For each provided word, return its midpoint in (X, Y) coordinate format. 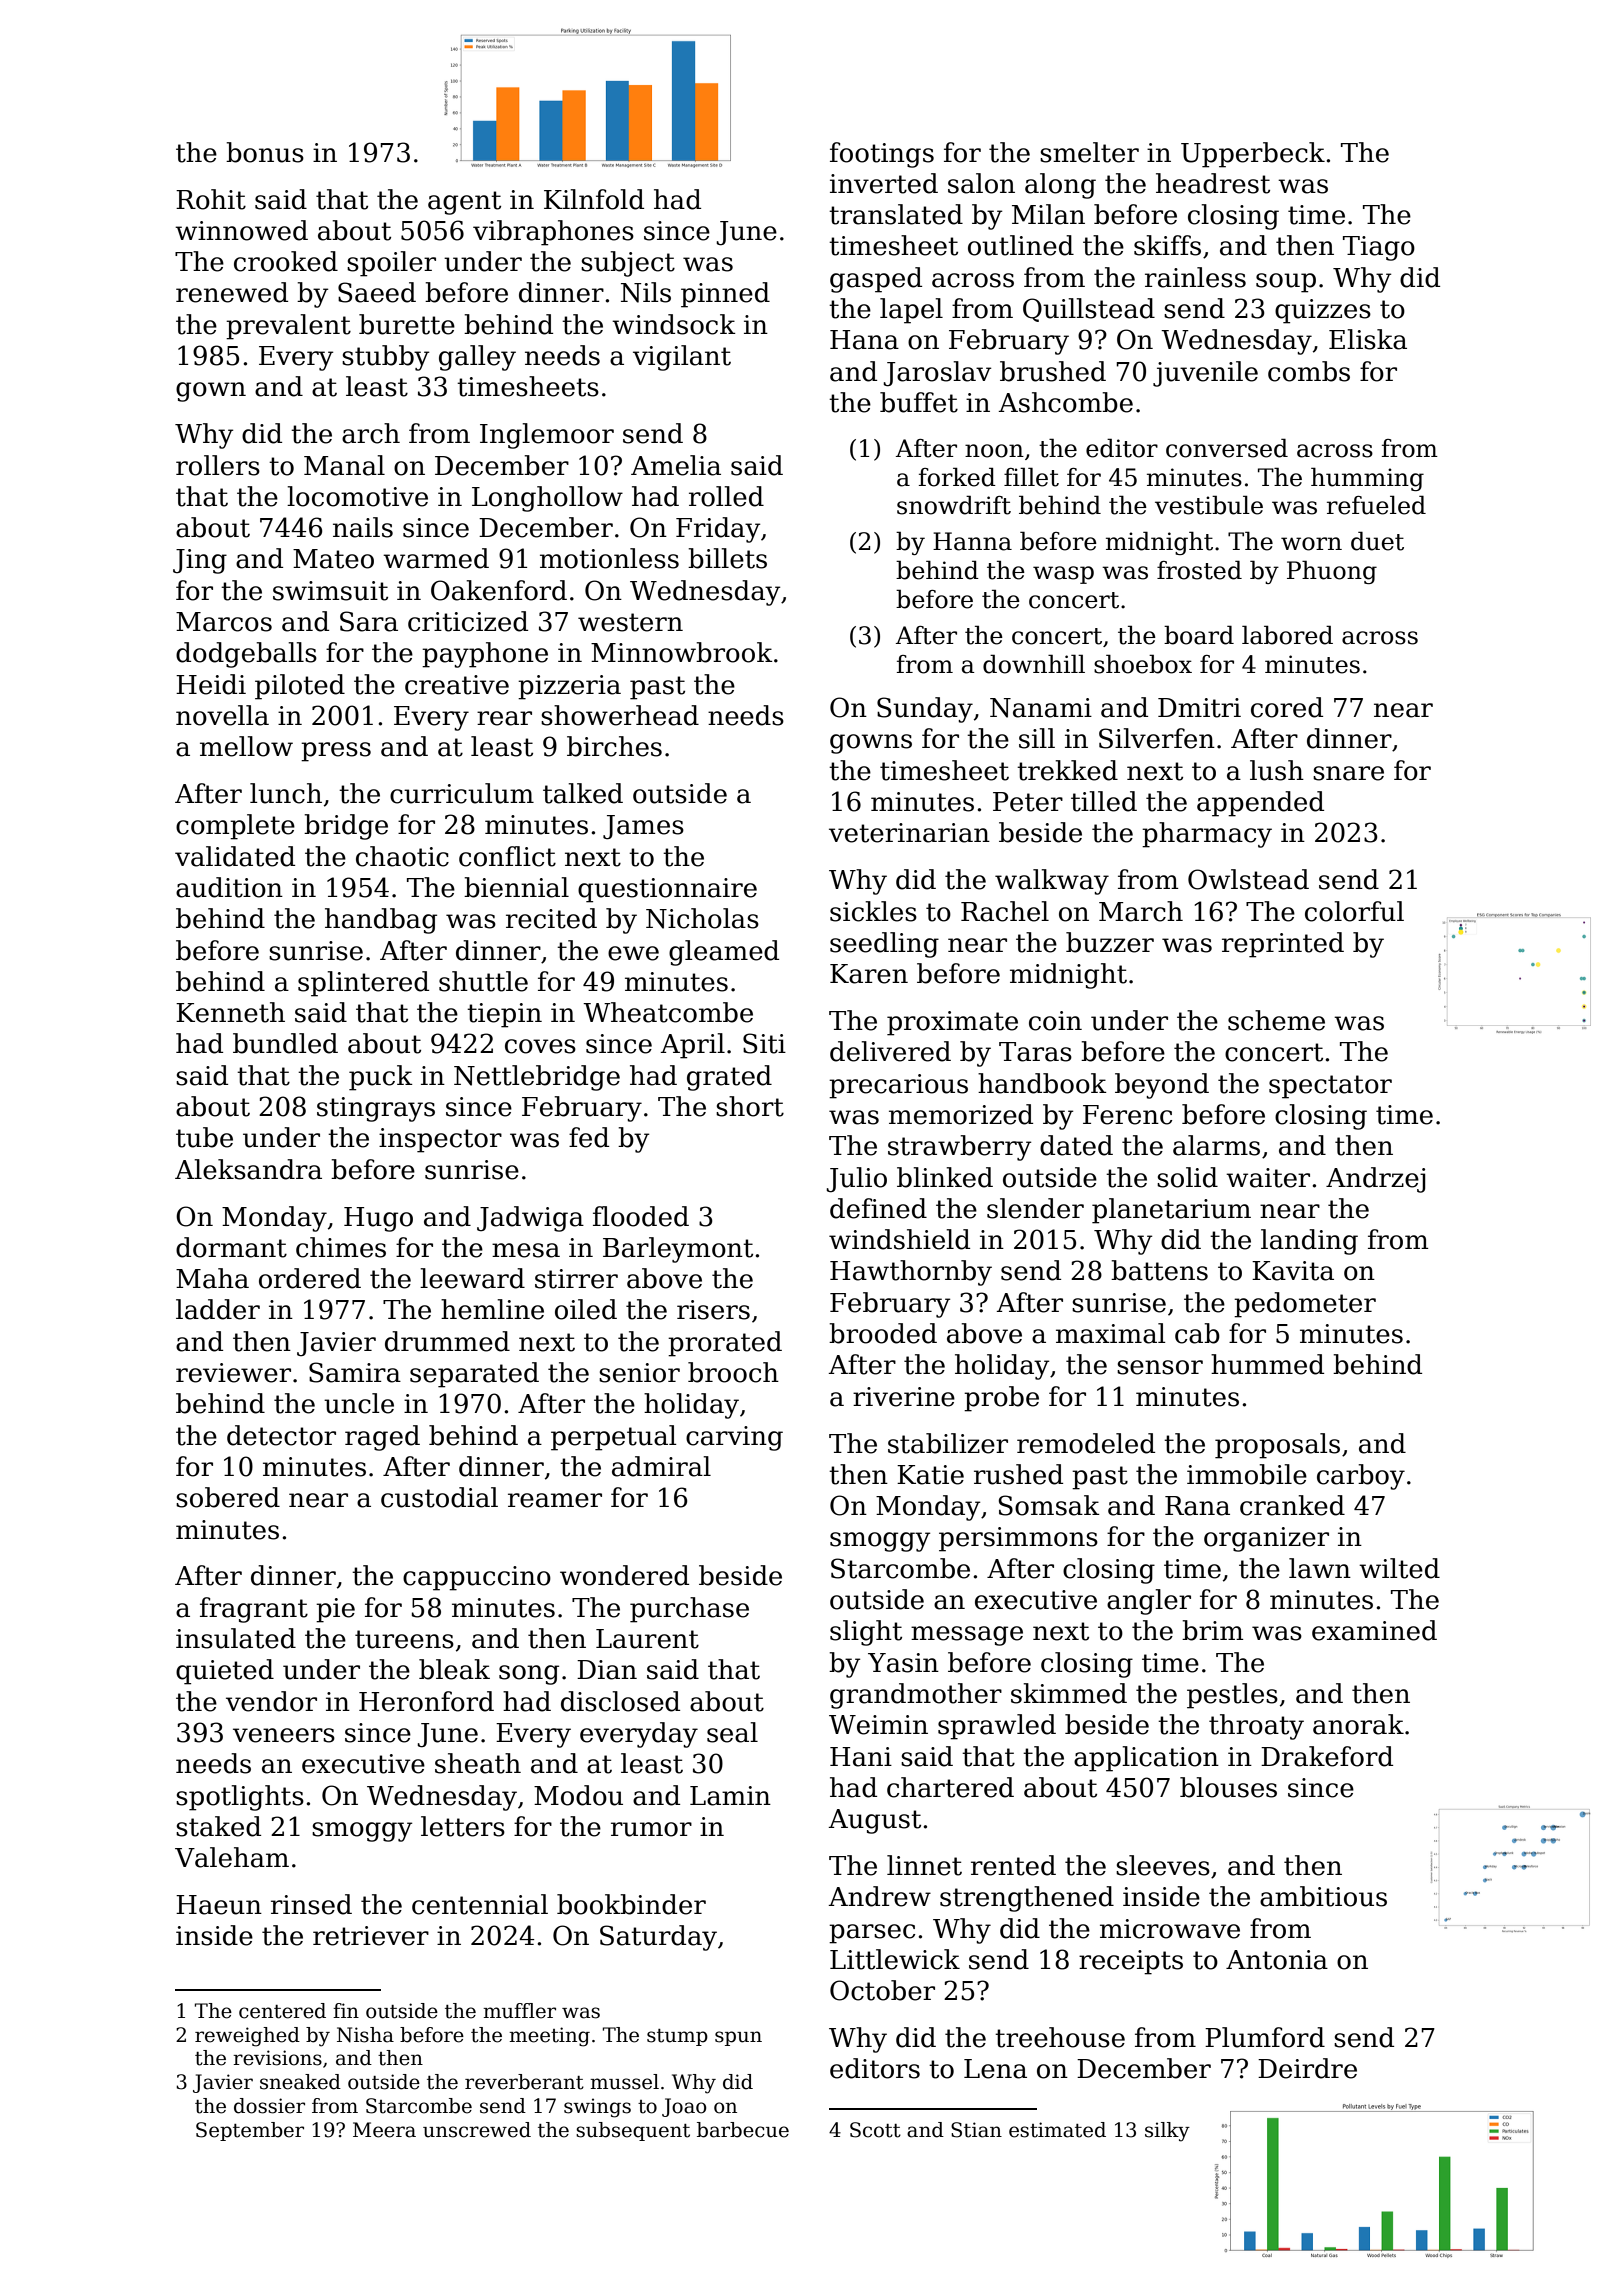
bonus (265, 152)
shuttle (483, 981)
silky (1167, 2132)
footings (882, 155)
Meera (384, 2130)
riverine (904, 1397)
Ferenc (1127, 1115)
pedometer (1305, 1305)
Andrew (879, 1896)
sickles (873, 911)
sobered (228, 1497)
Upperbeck (1253, 155)
